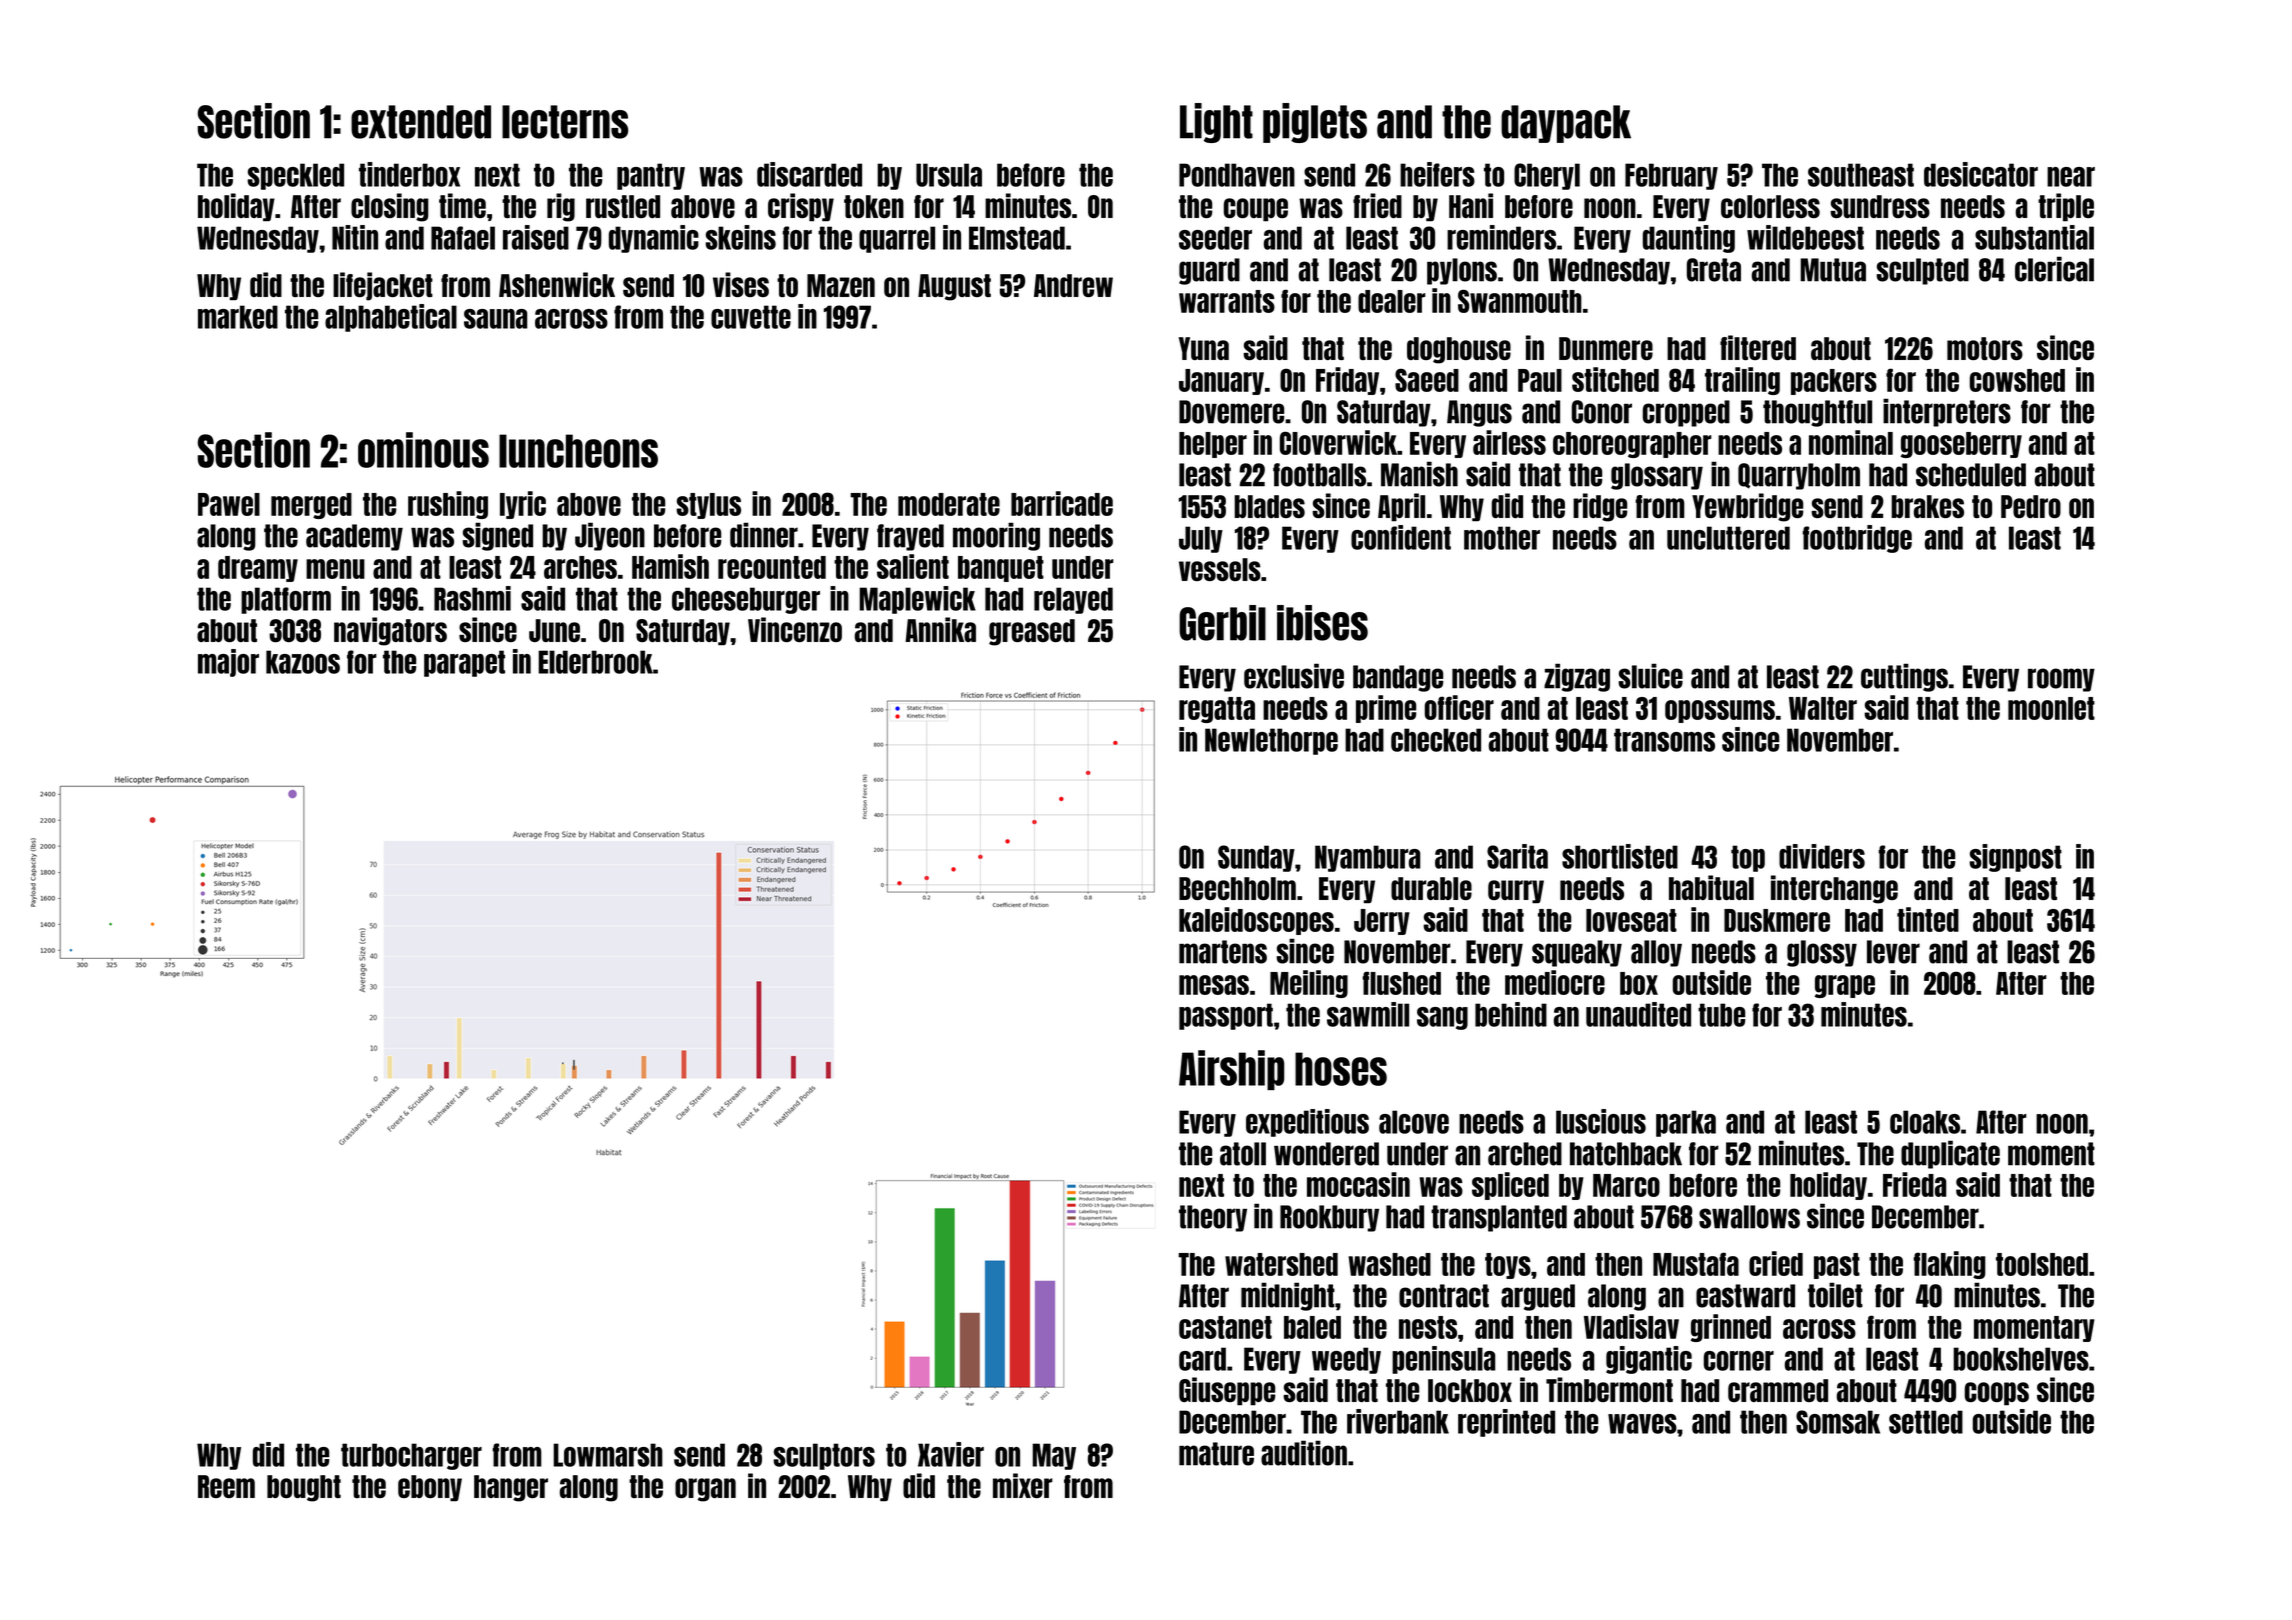  What do you see at coordinates (1577, 677) in the page?
I see `zigzag` at bounding box center [1577, 677].
